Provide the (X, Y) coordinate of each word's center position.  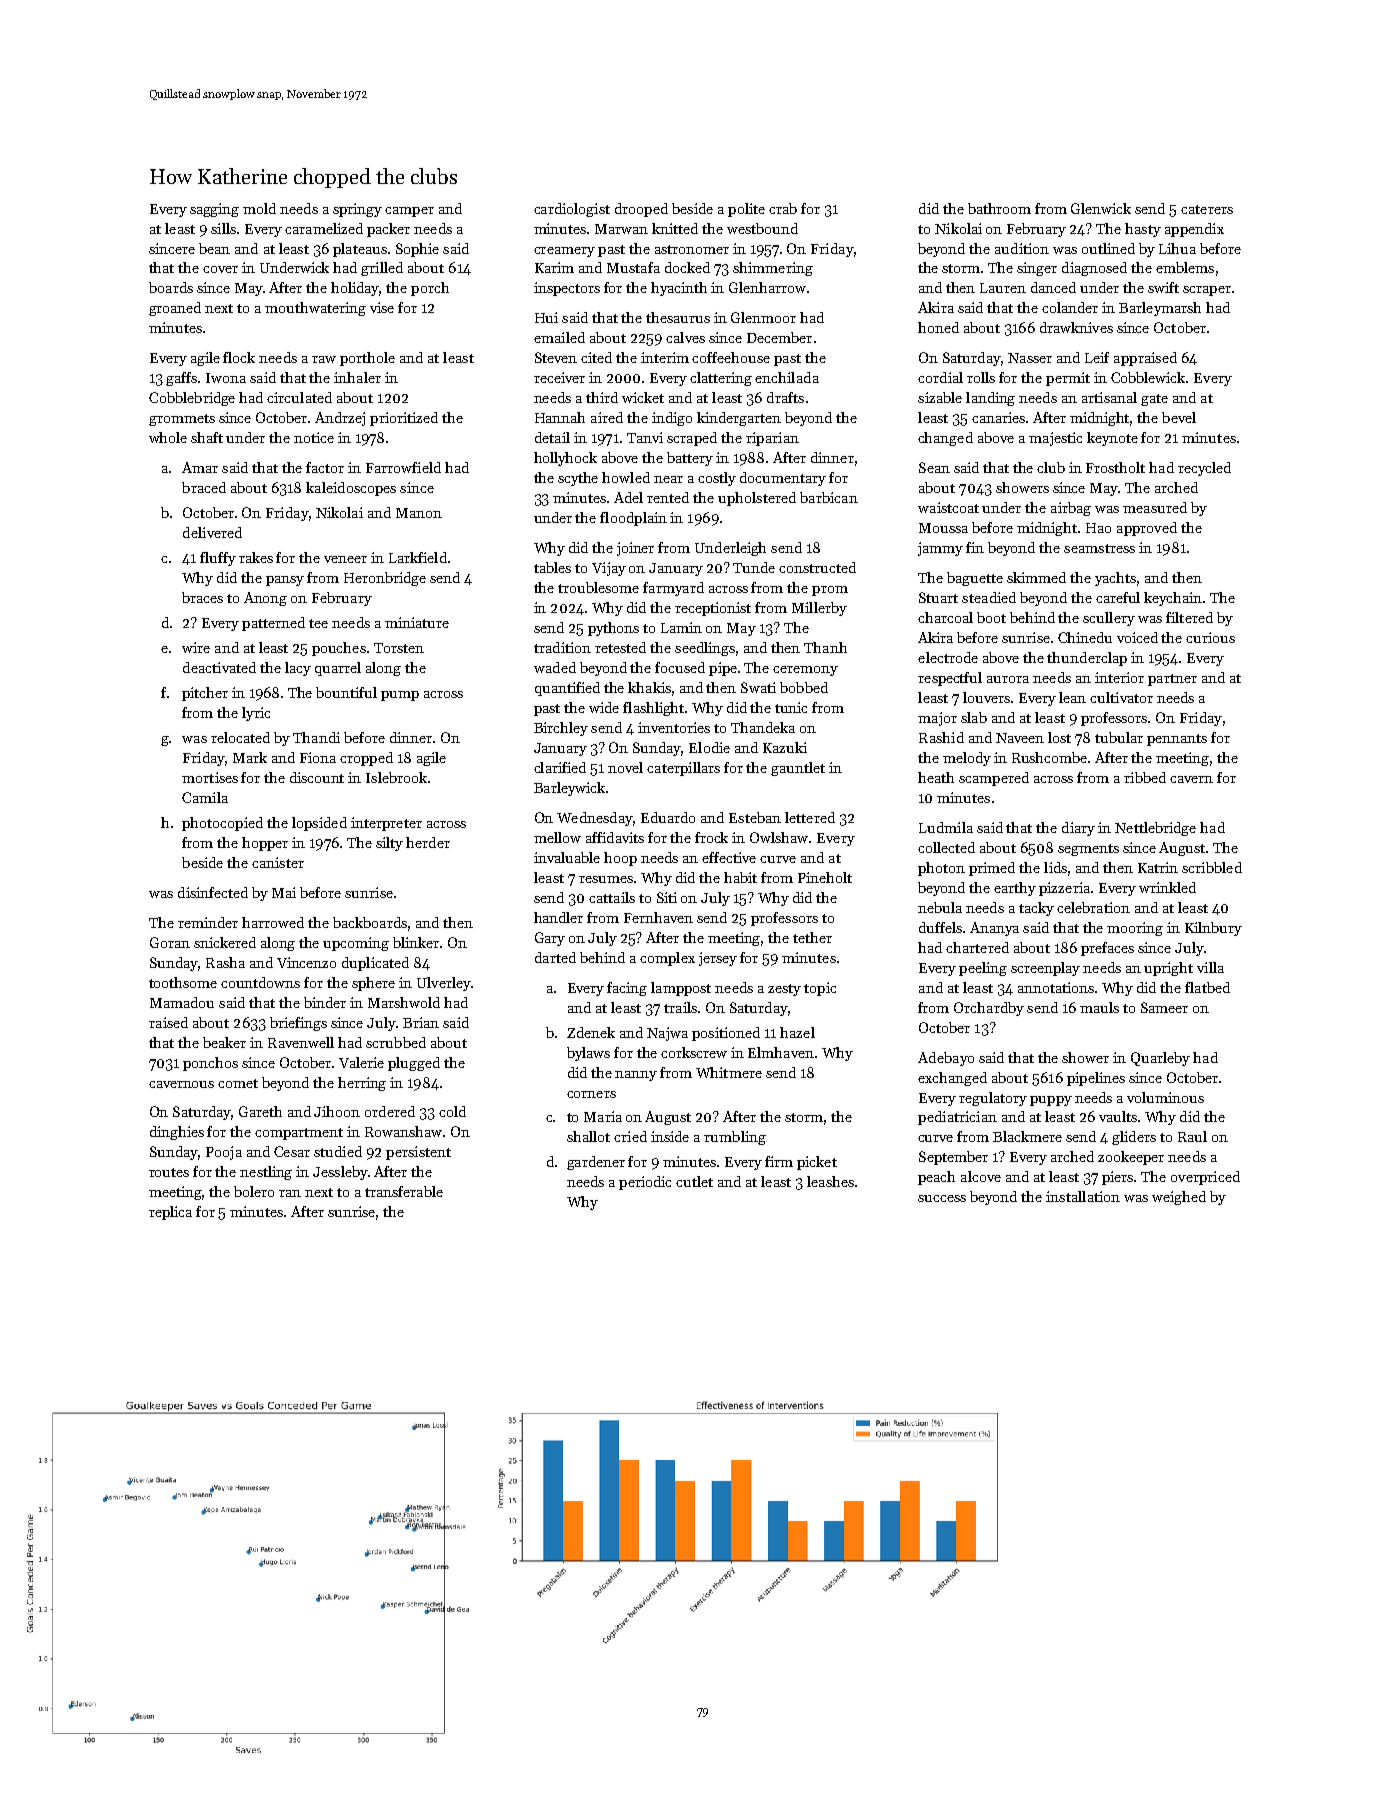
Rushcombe (1049, 757)
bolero (254, 1191)
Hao (1098, 528)
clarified (560, 767)
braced (204, 487)
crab (783, 208)
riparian (772, 439)
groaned (175, 309)
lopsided (319, 824)
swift (1163, 287)
